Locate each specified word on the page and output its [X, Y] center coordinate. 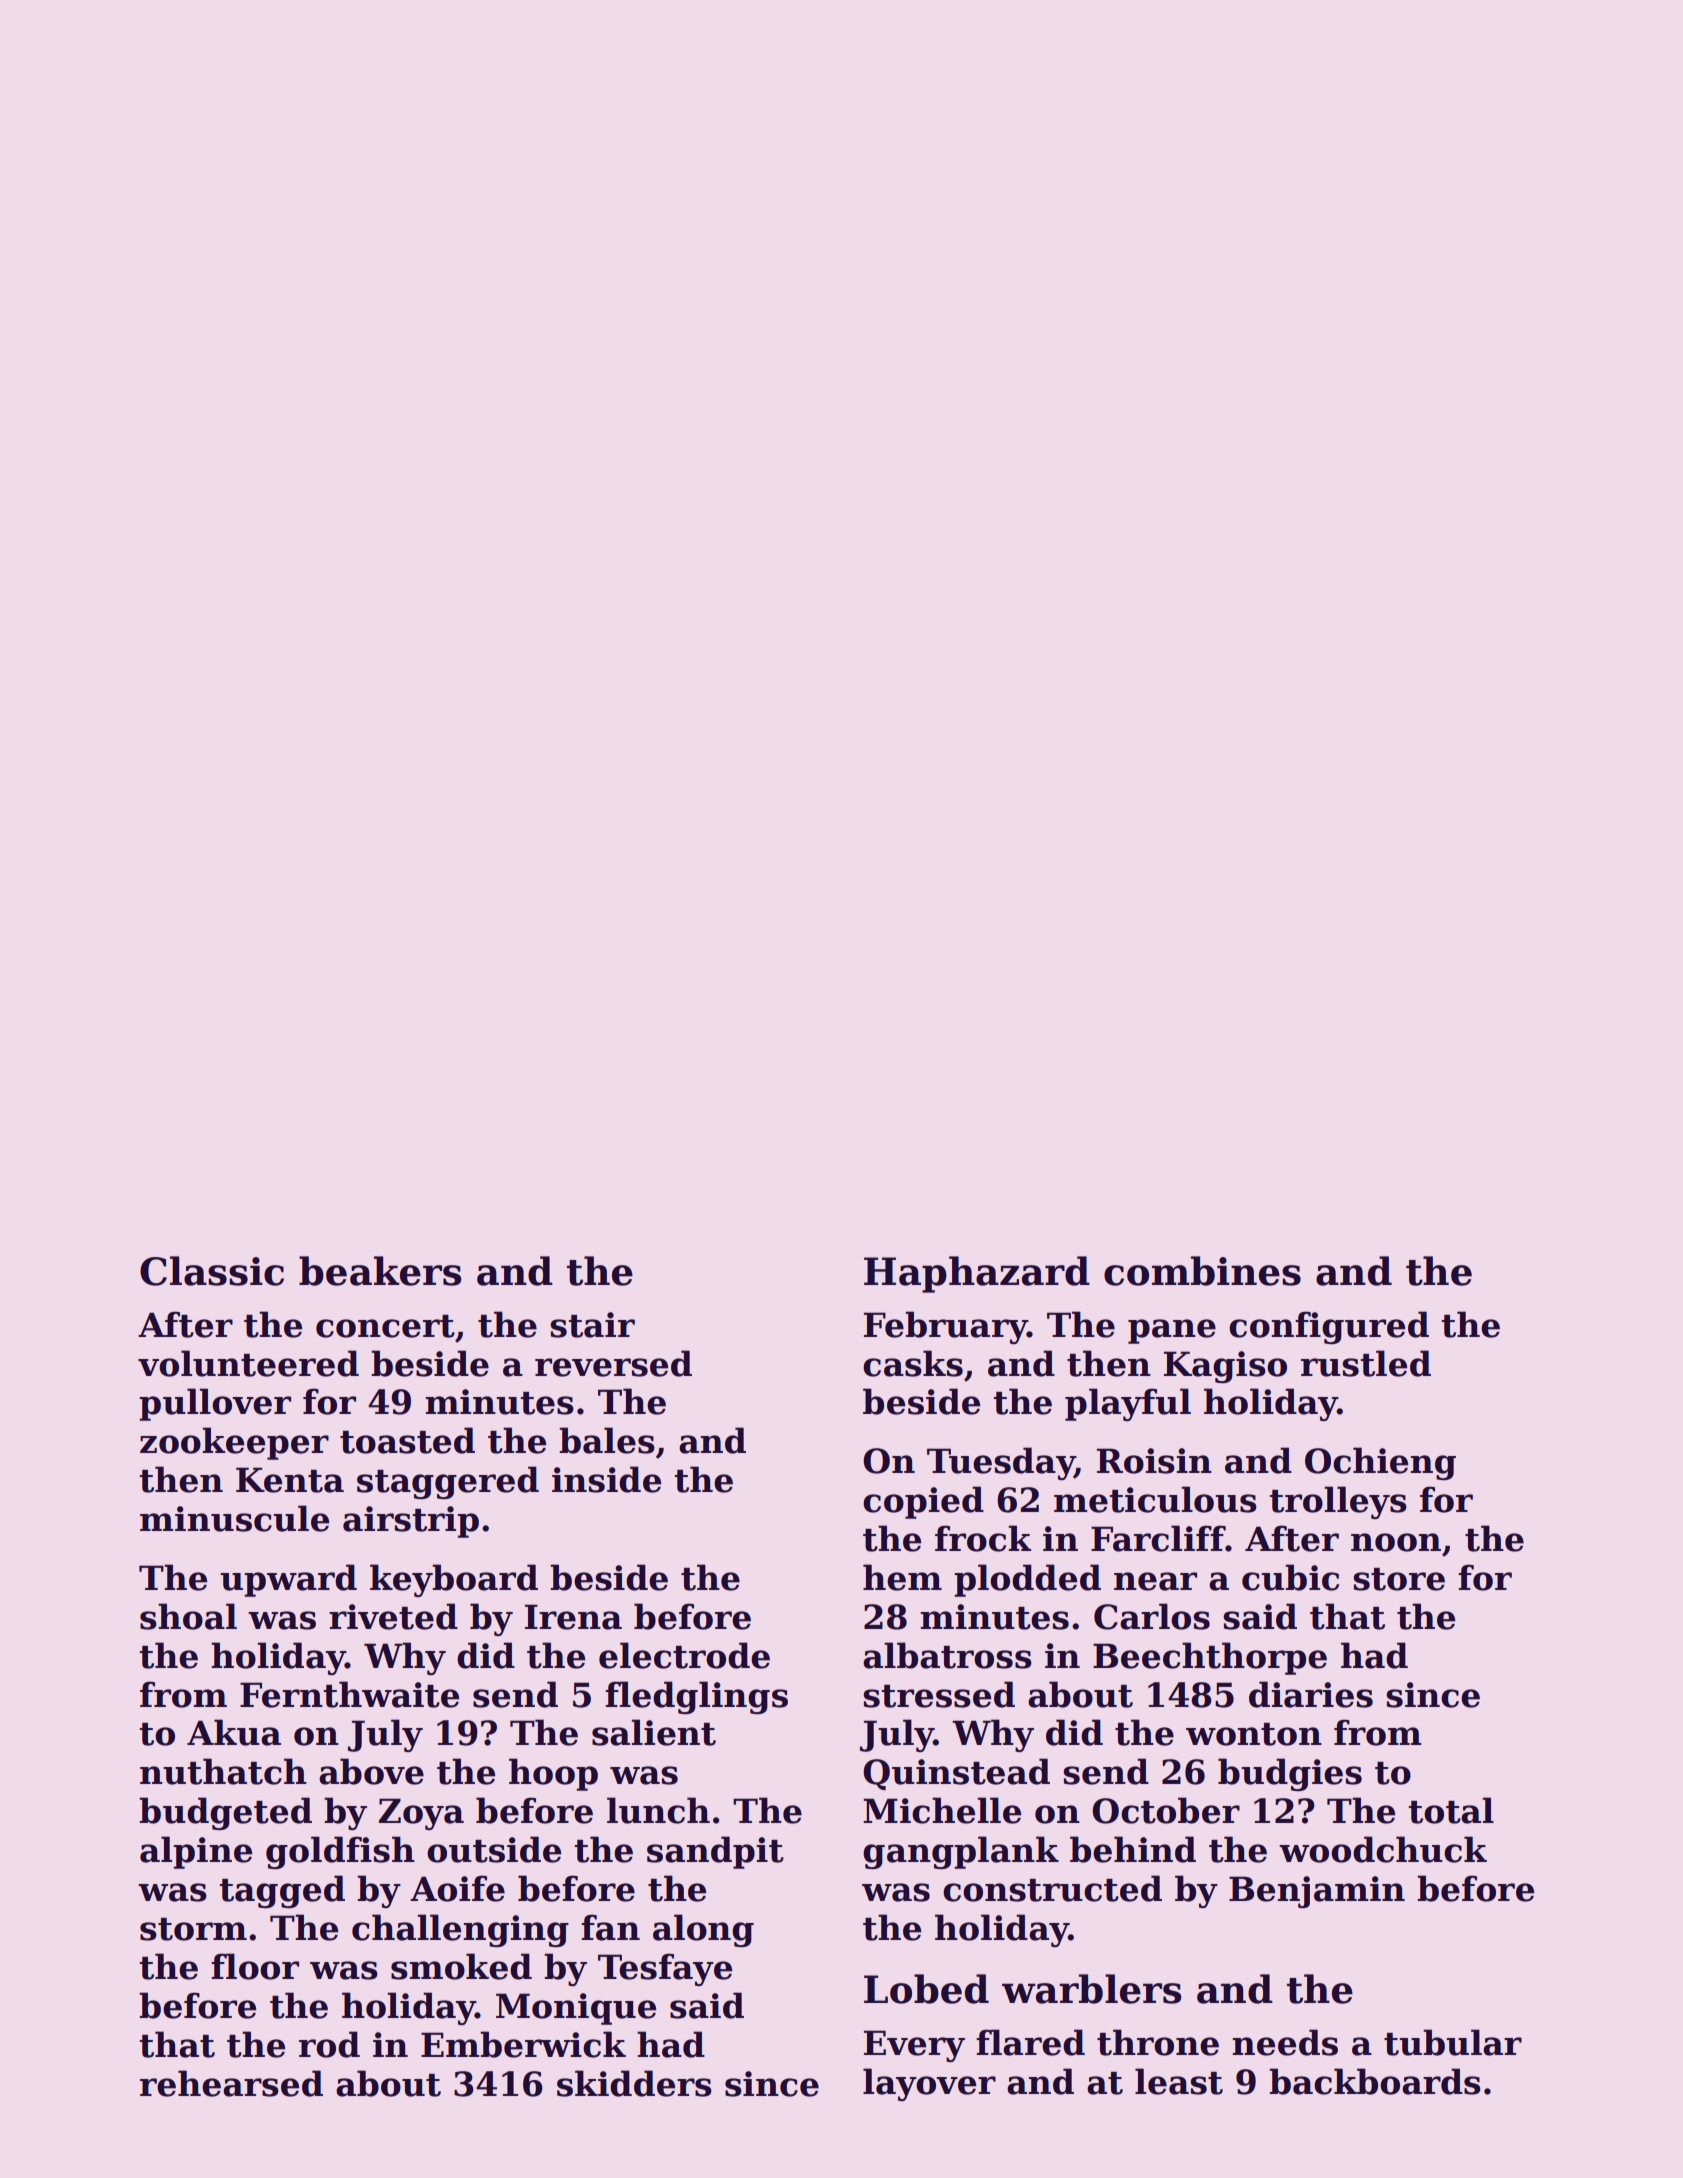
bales [607, 1440]
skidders [634, 2083]
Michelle [942, 1810]
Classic [212, 1271]
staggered [448, 1482]
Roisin [1154, 1461]
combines [1202, 1271]
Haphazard [977, 1274]
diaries [1311, 1694]
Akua [234, 1732]
